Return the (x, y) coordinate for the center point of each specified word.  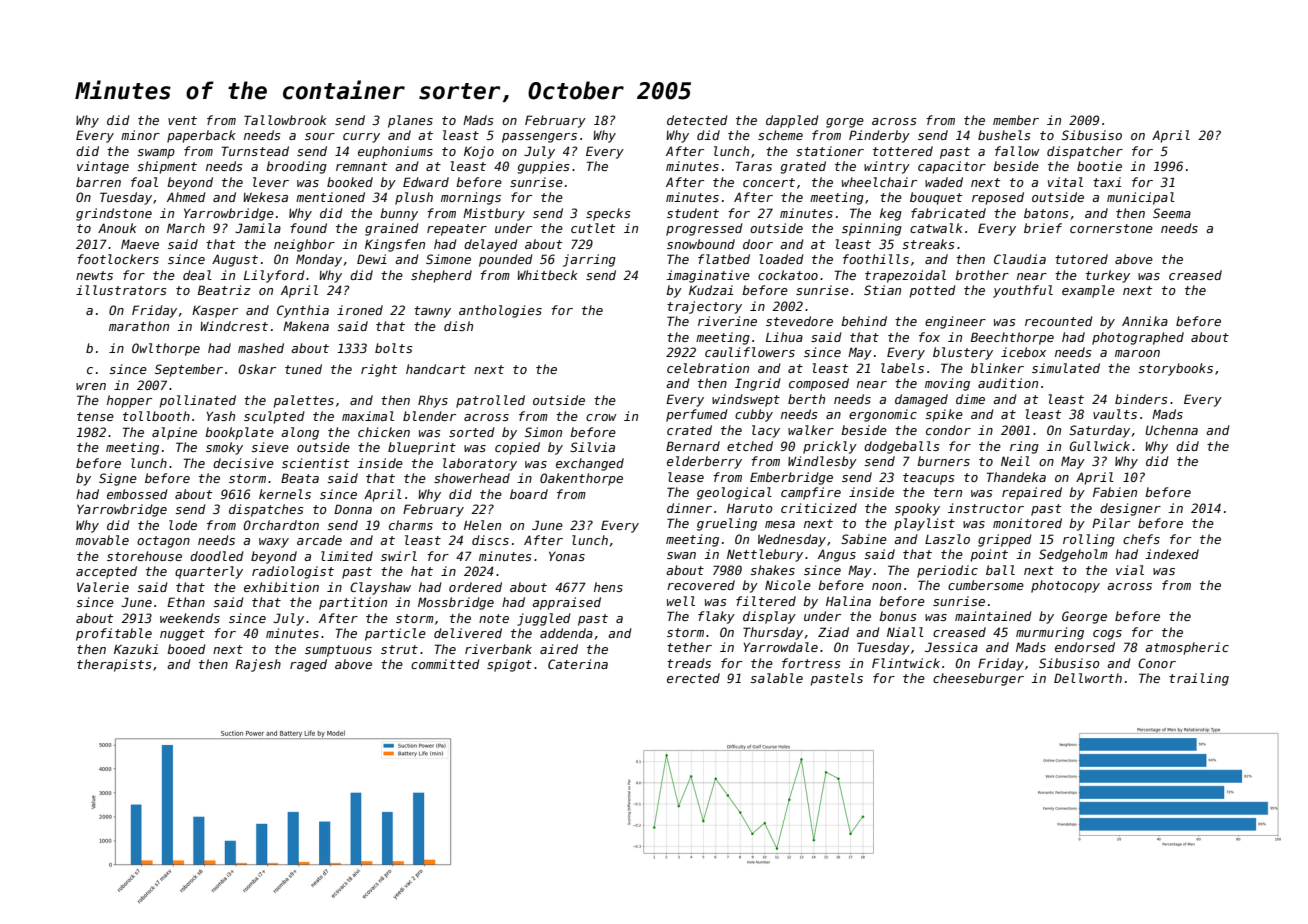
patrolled (490, 401)
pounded (506, 260)
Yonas (567, 556)
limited (347, 556)
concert (769, 182)
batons (1046, 213)
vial (1130, 570)
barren (98, 182)
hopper (129, 401)
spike (944, 415)
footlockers (118, 259)
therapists (114, 665)
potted (933, 291)
